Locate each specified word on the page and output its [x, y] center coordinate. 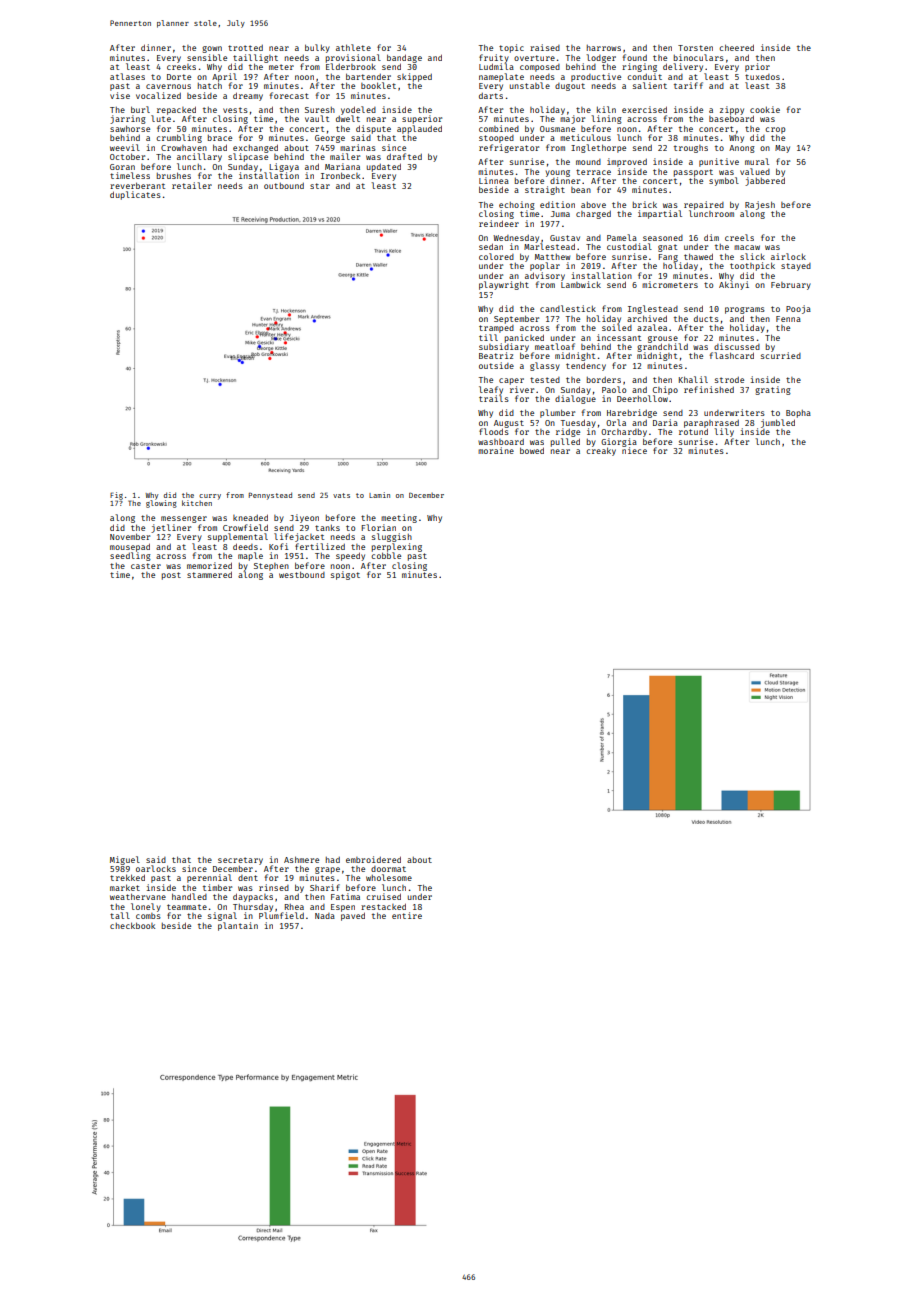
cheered [736, 47]
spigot [345, 575]
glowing [161, 504]
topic [511, 48]
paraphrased [711, 424]
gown [212, 49]
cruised [383, 896]
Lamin [379, 495]
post [171, 576]
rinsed [274, 887]
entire [407, 915]
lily [724, 432]
